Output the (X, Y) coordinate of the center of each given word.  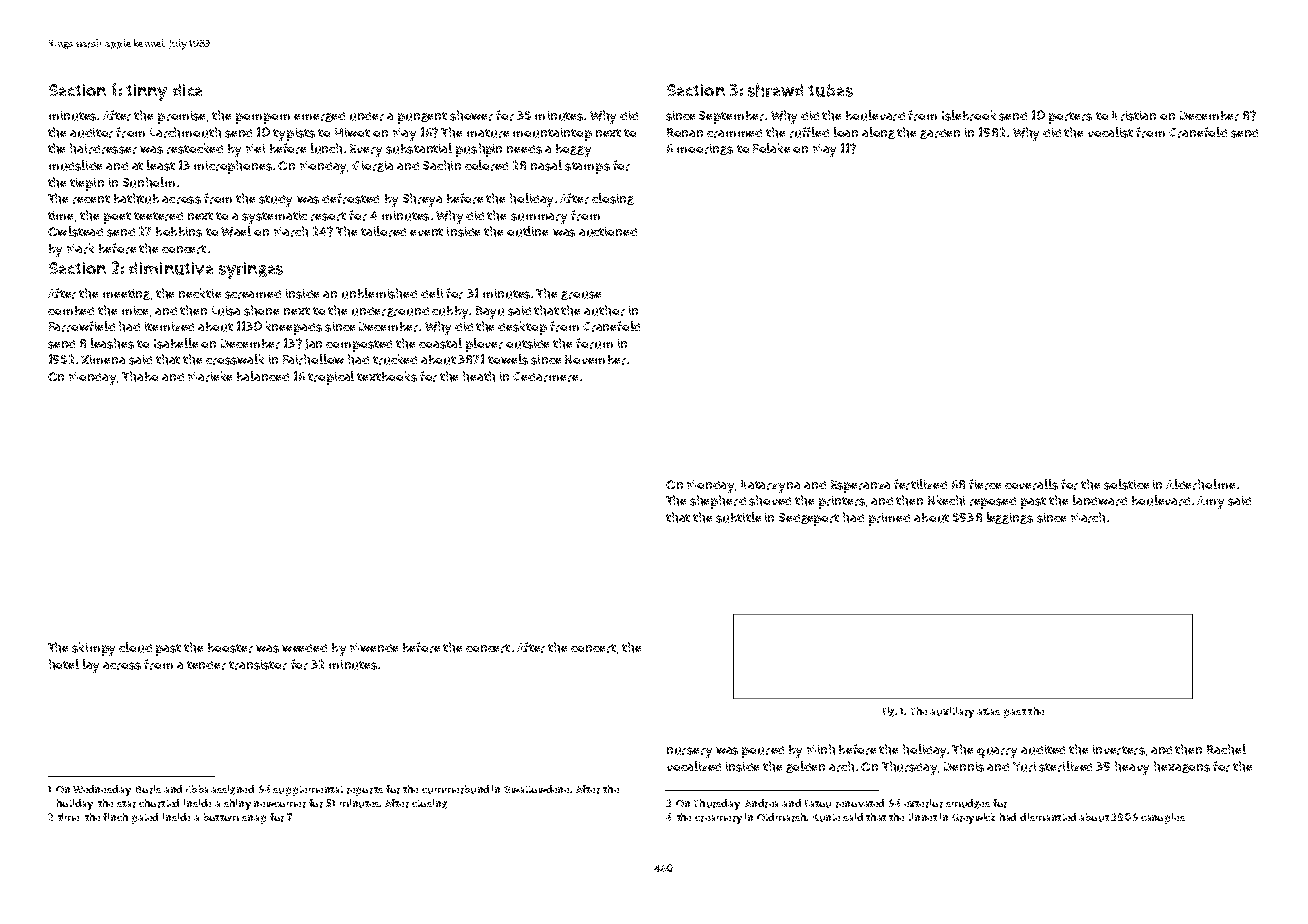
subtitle (738, 517)
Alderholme (1200, 484)
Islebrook (969, 115)
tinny (146, 92)
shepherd (718, 502)
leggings (1010, 518)
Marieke (210, 376)
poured (763, 752)
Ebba (197, 789)
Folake (771, 148)
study (275, 201)
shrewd (775, 90)
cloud (135, 647)
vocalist (1110, 132)
